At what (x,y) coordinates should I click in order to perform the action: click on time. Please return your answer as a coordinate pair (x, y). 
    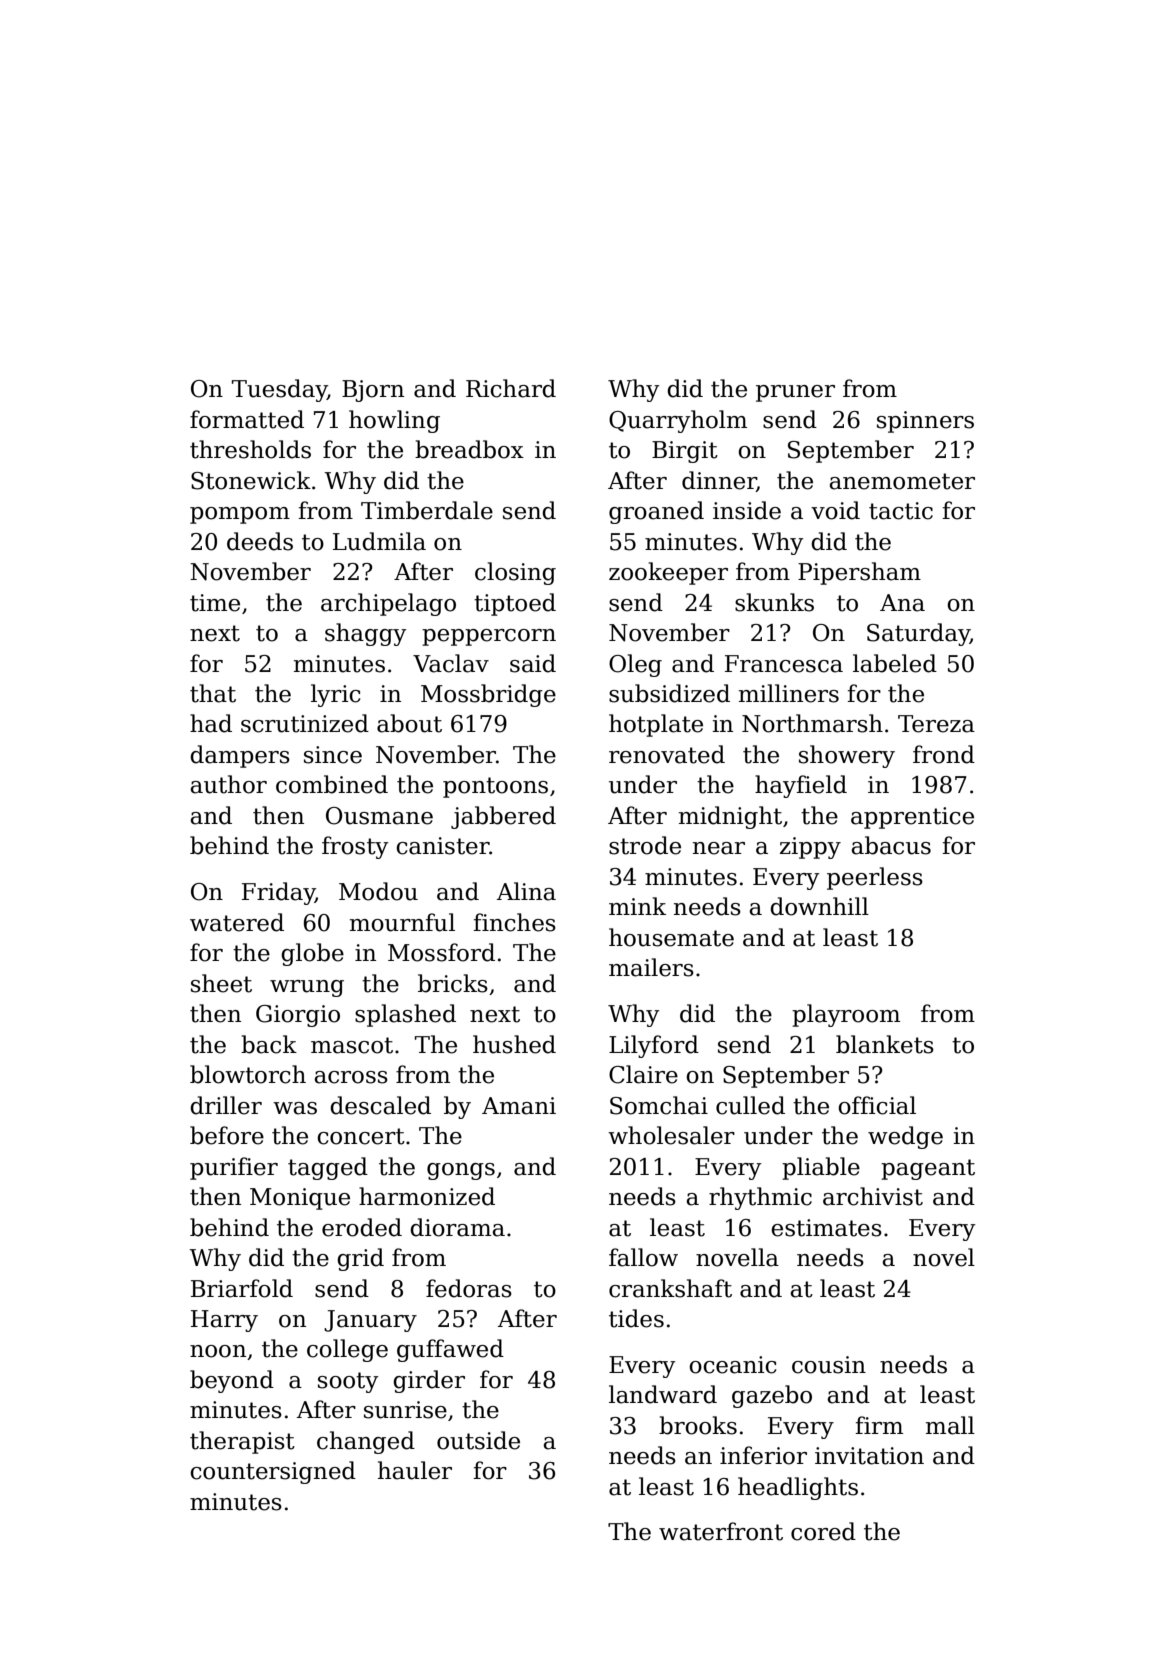
    Looking at the image, I should click on (215, 603).
